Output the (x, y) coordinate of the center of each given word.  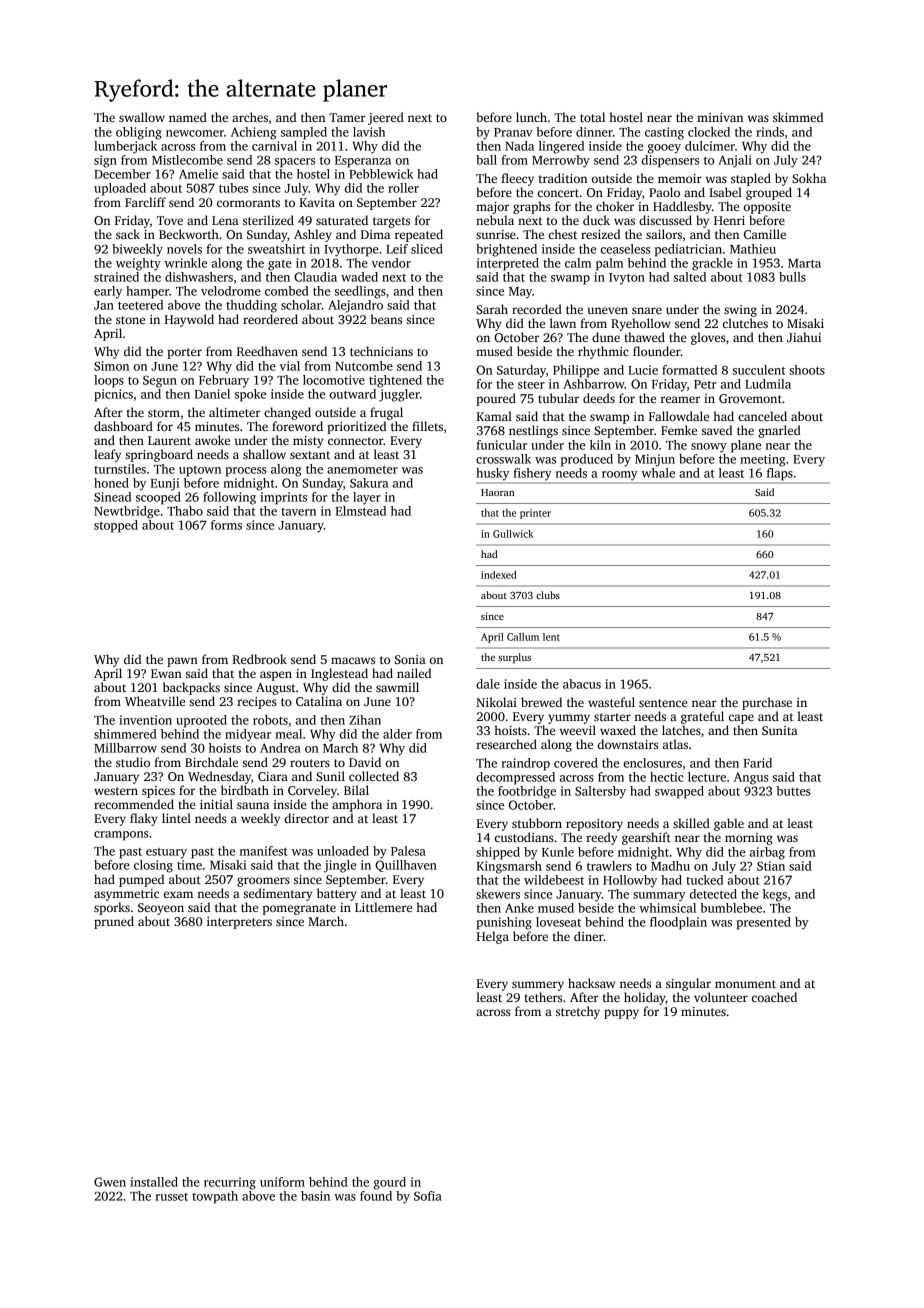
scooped (158, 498)
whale (658, 473)
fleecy (517, 179)
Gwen (110, 1182)
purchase (767, 703)
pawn (182, 662)
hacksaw (591, 983)
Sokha (809, 178)
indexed (499, 575)
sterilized (268, 220)
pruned (114, 922)
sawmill (397, 687)
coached (774, 997)
